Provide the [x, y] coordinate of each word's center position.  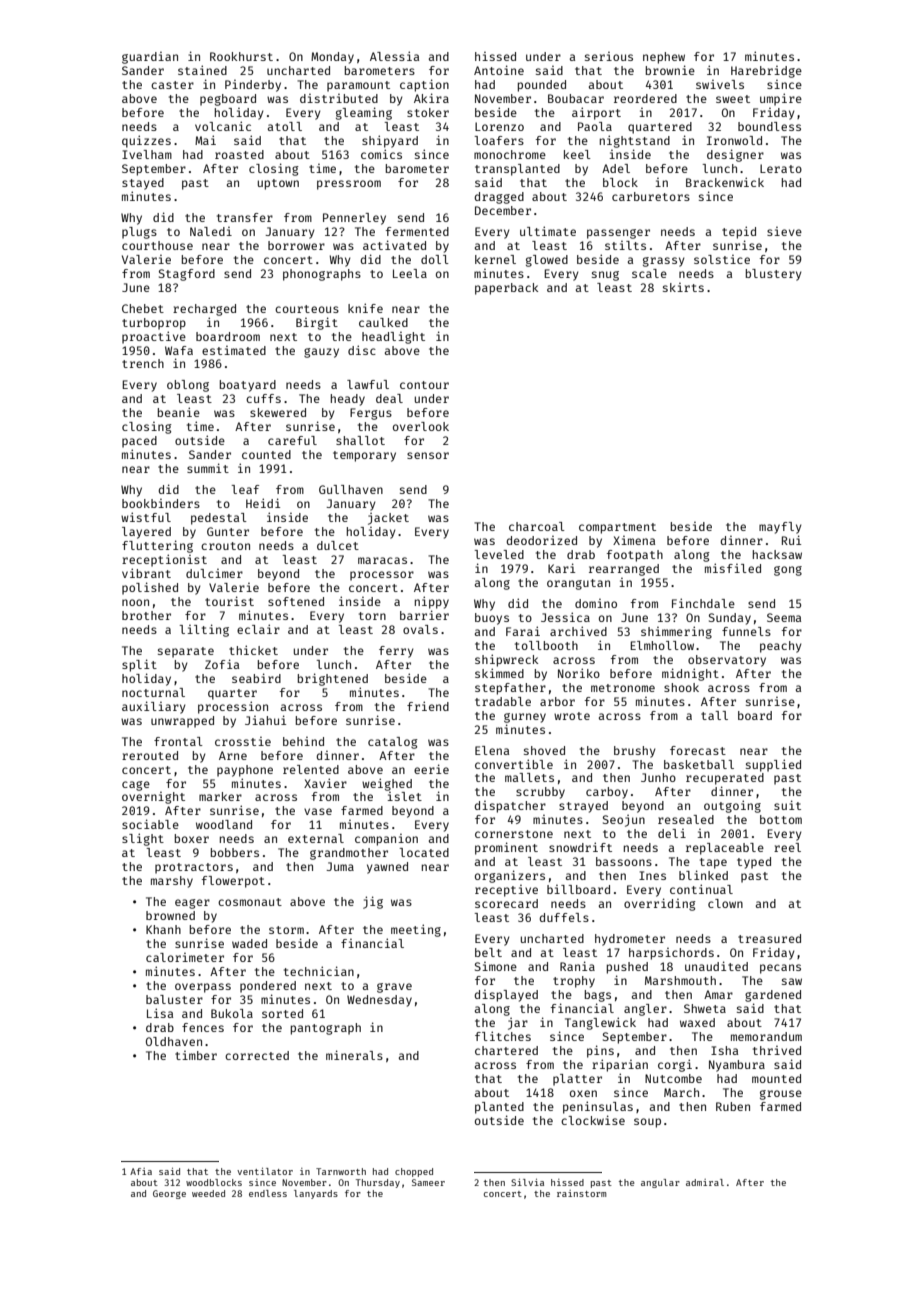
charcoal [537, 526]
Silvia [527, 1182]
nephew [664, 58]
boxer [192, 838]
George [169, 1194]
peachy [781, 647]
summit [208, 468]
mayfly [780, 528]
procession [233, 707]
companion [386, 840]
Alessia [394, 56]
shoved [544, 750]
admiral [705, 1182]
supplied [773, 765]
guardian [150, 58]
